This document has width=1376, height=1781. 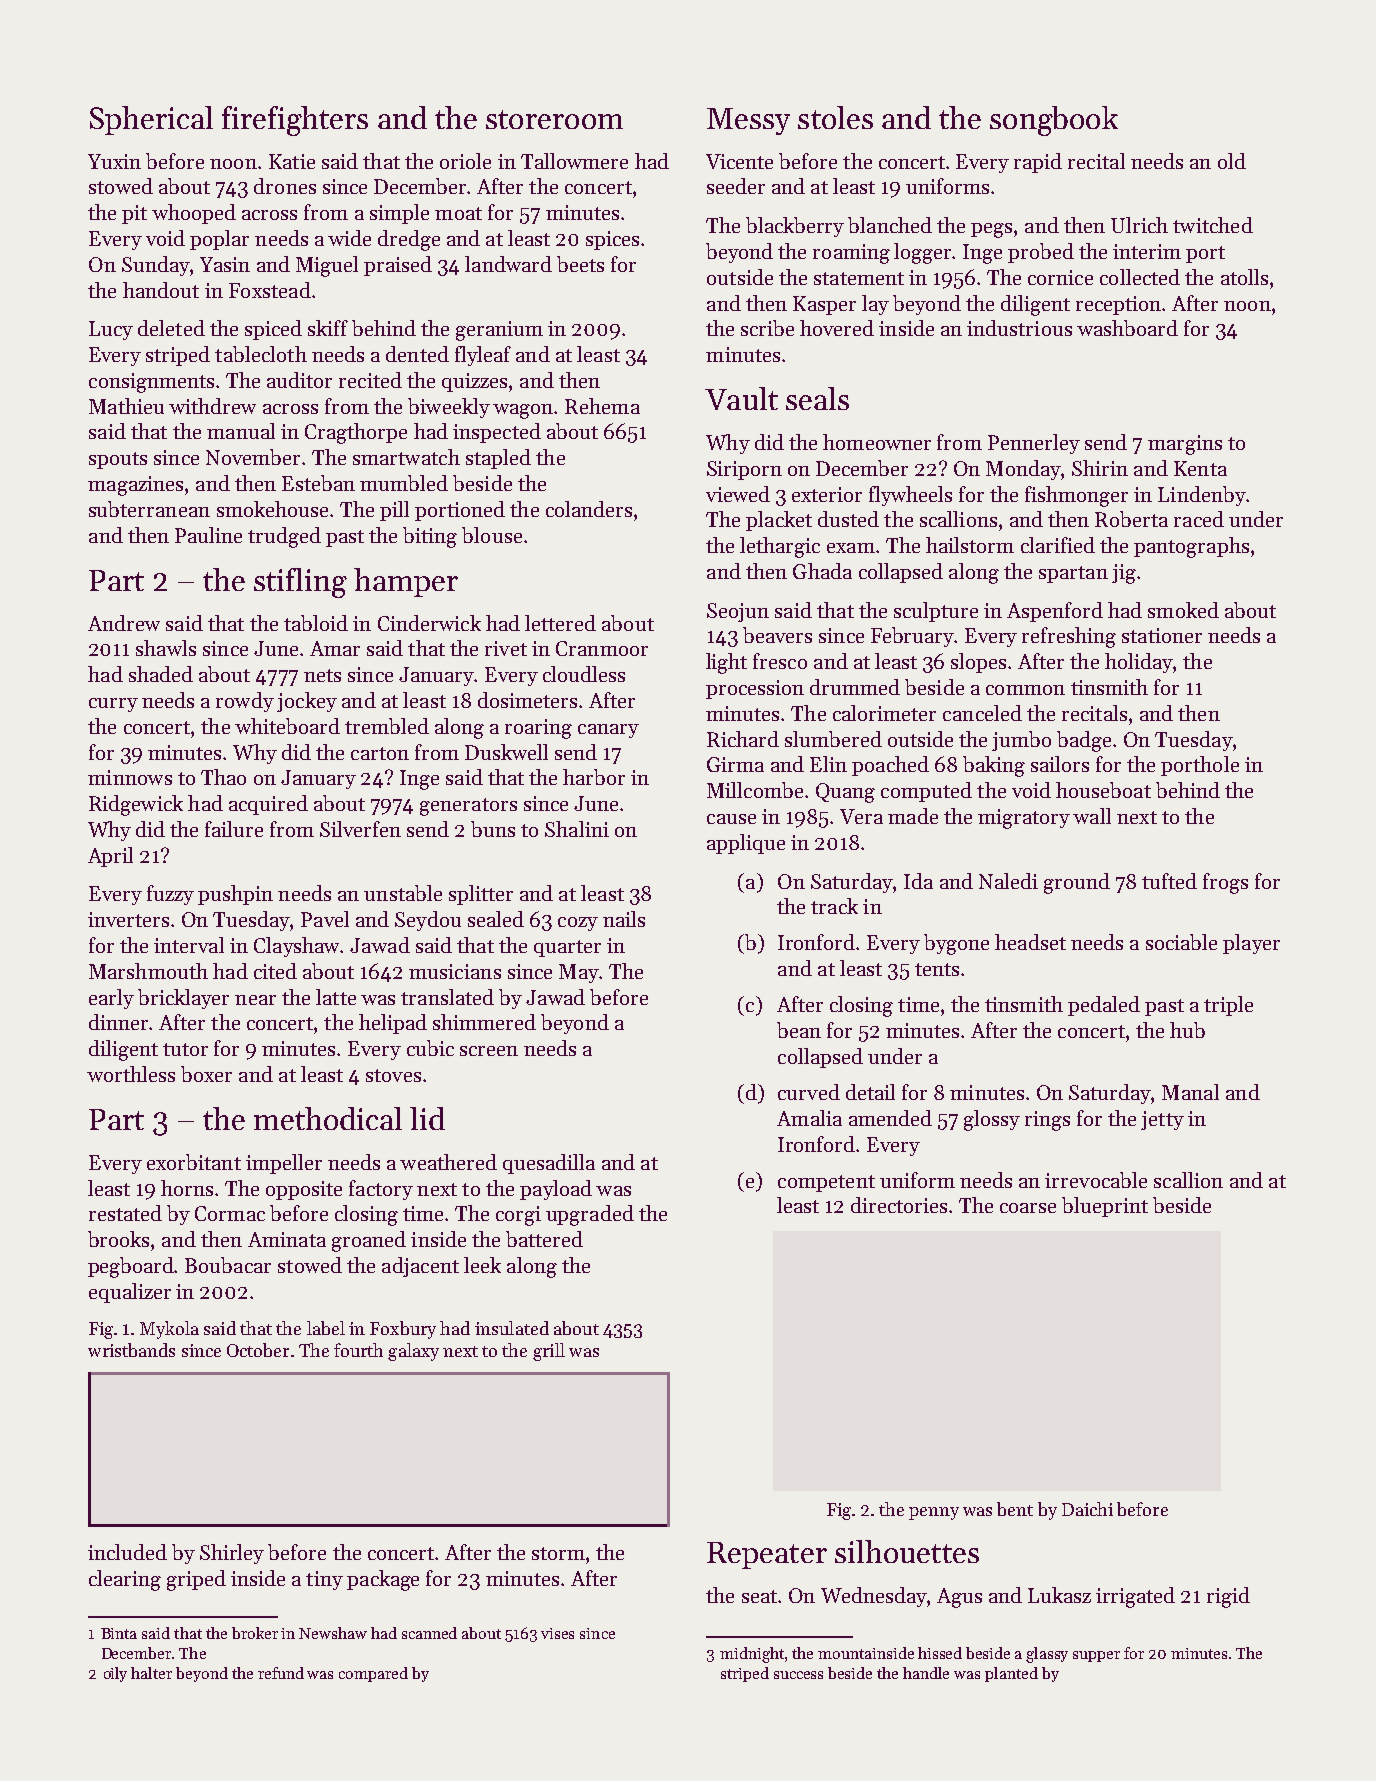 What do you see at coordinates (255, 1000) in the document?
I see `near` at bounding box center [255, 1000].
